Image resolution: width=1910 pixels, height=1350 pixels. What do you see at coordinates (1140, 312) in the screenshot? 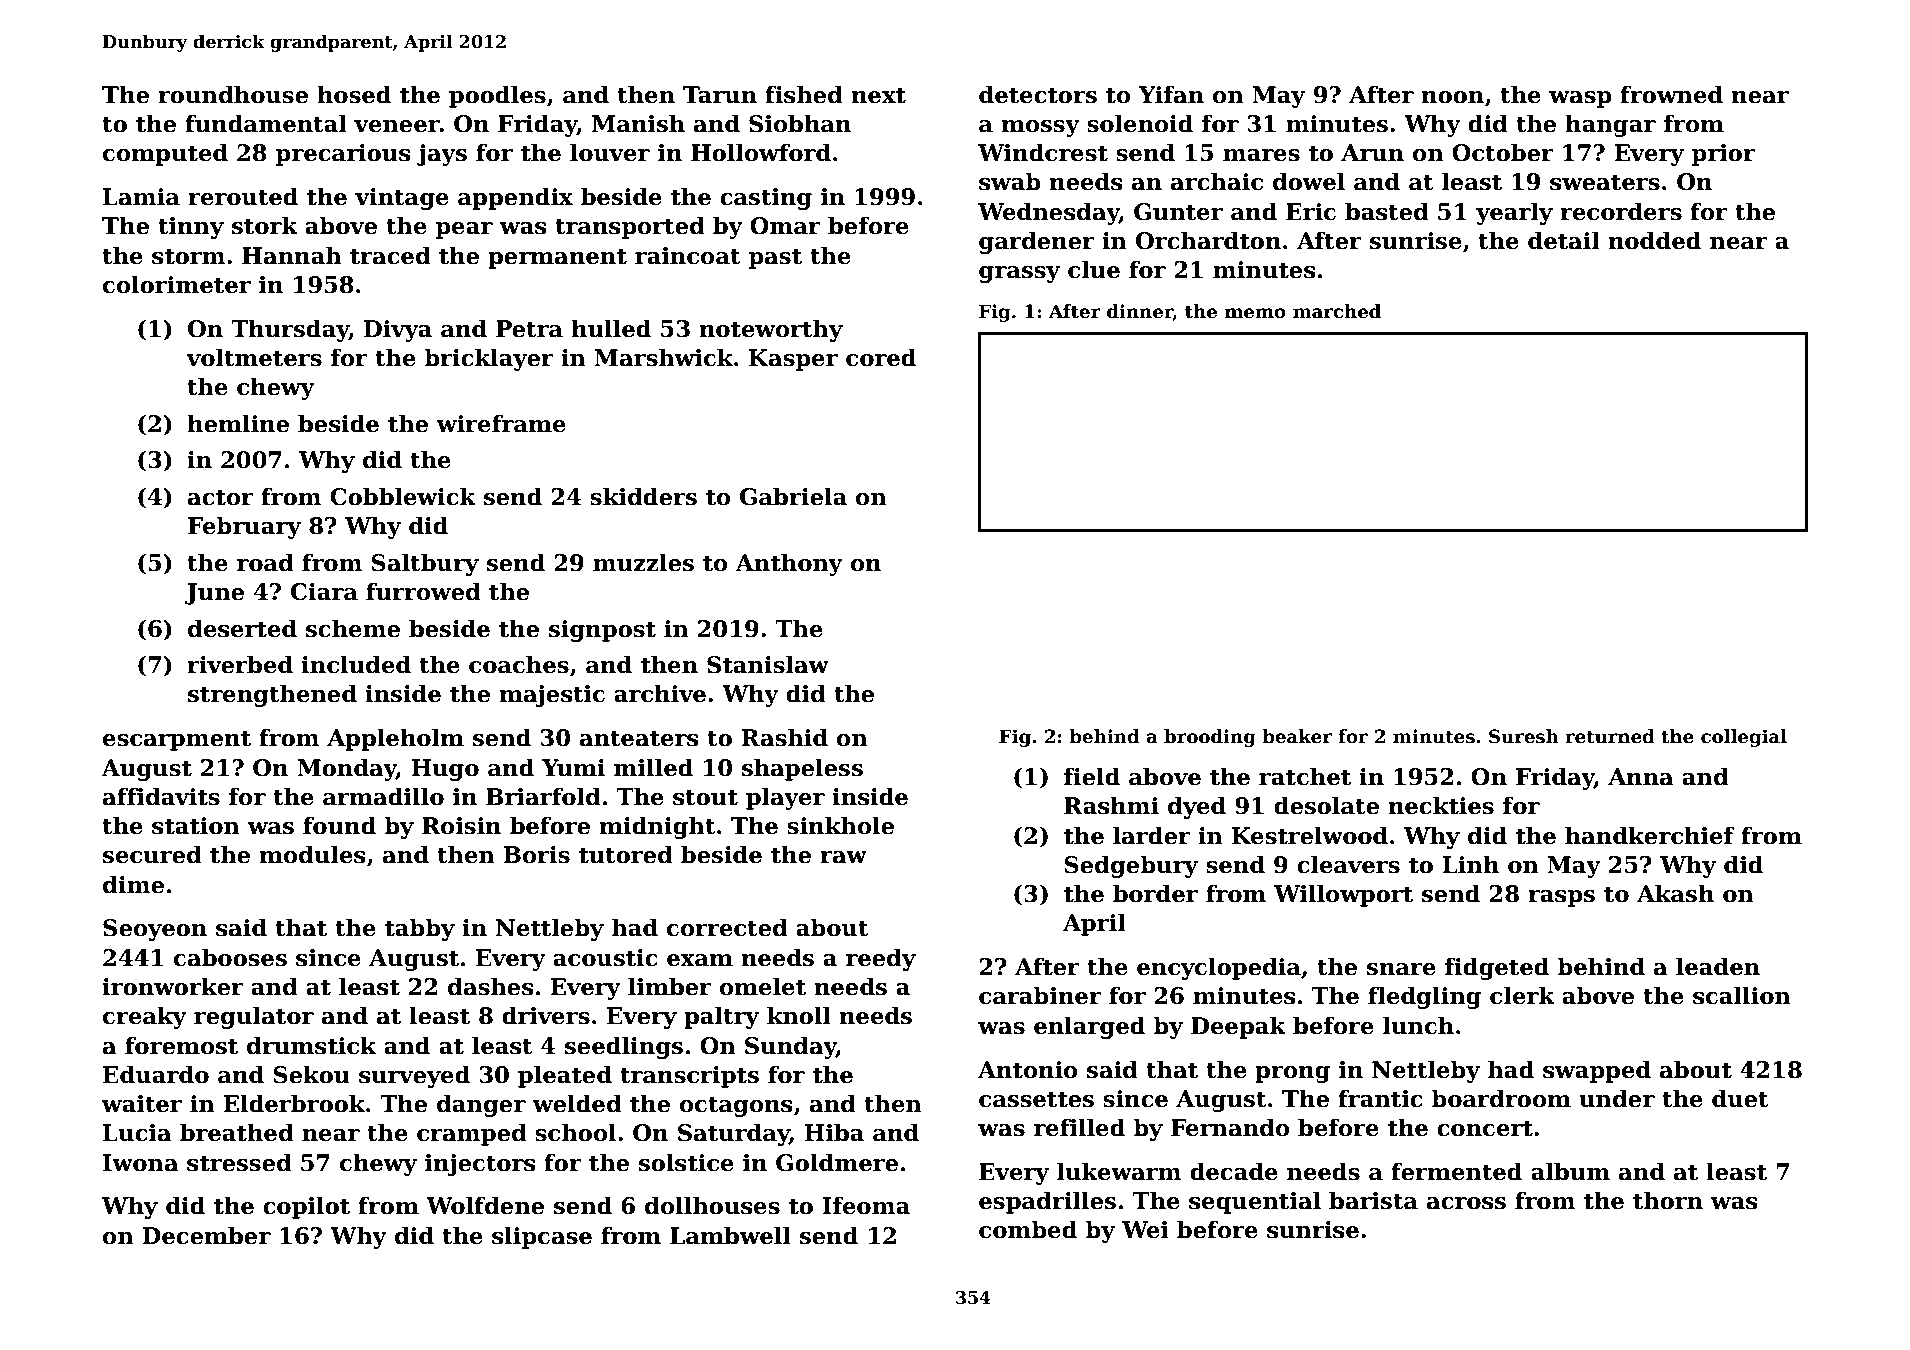
I see `dinner` at bounding box center [1140, 312].
